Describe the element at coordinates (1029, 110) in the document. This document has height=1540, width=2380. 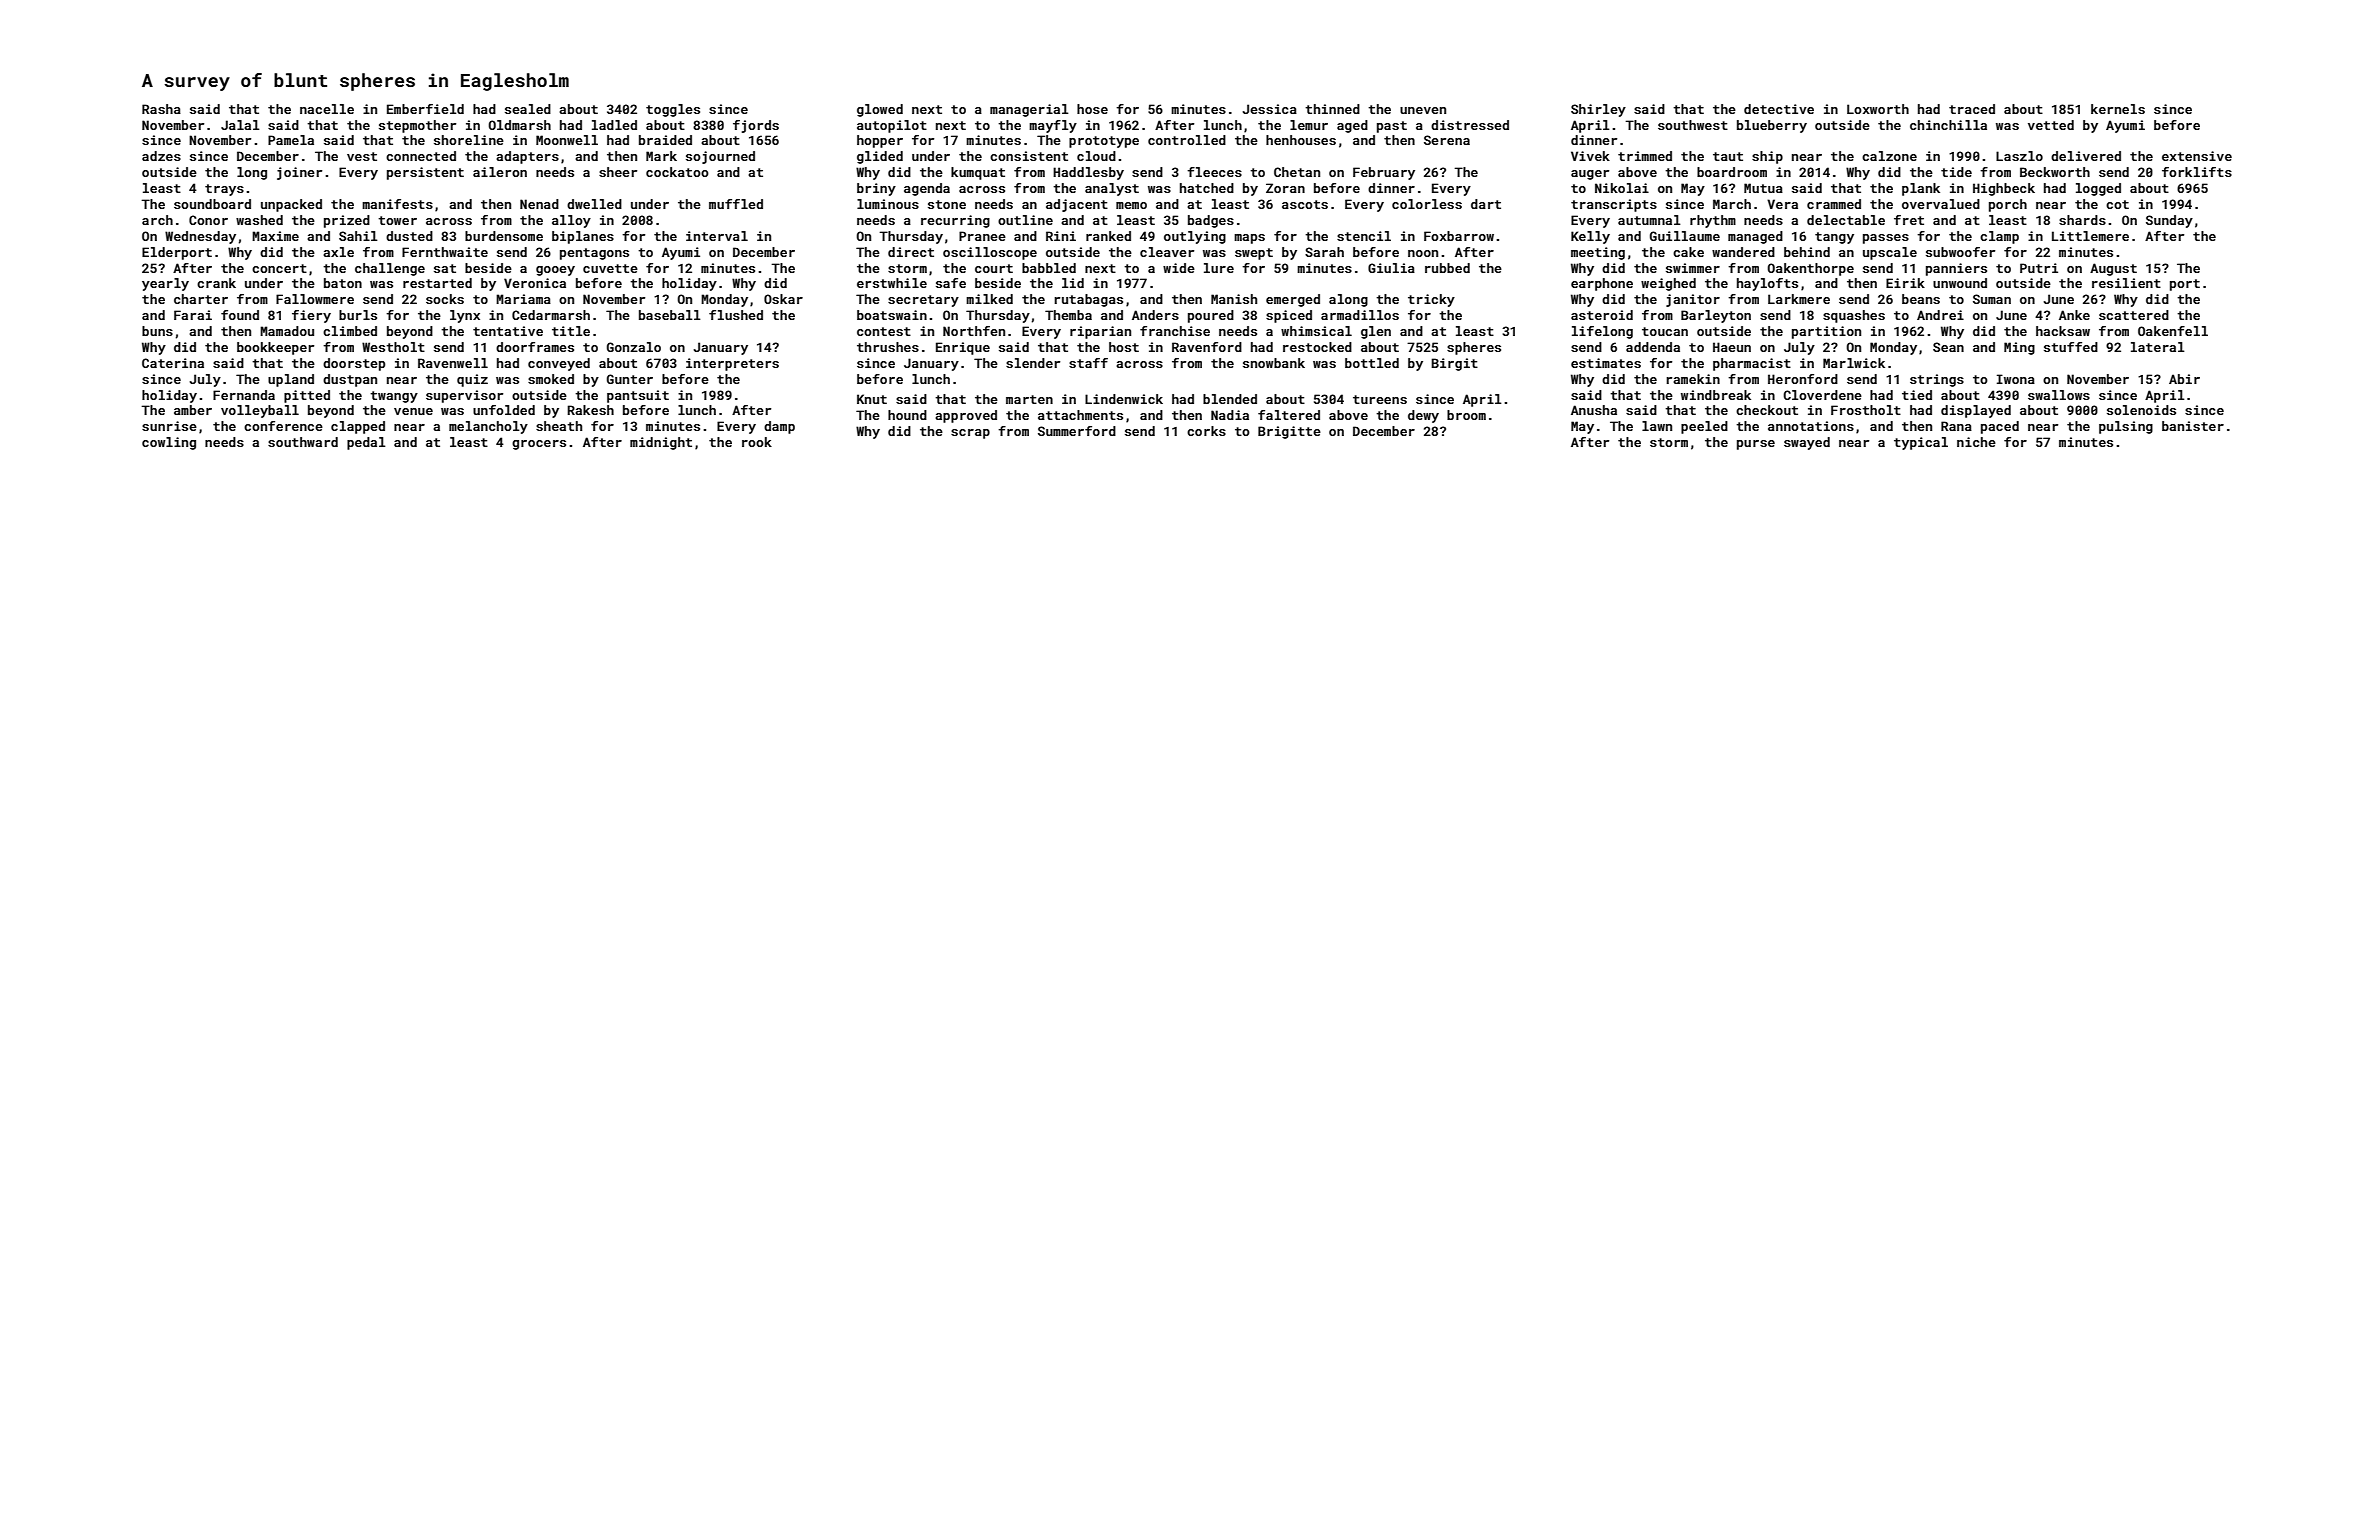
I see `managerial` at that location.
